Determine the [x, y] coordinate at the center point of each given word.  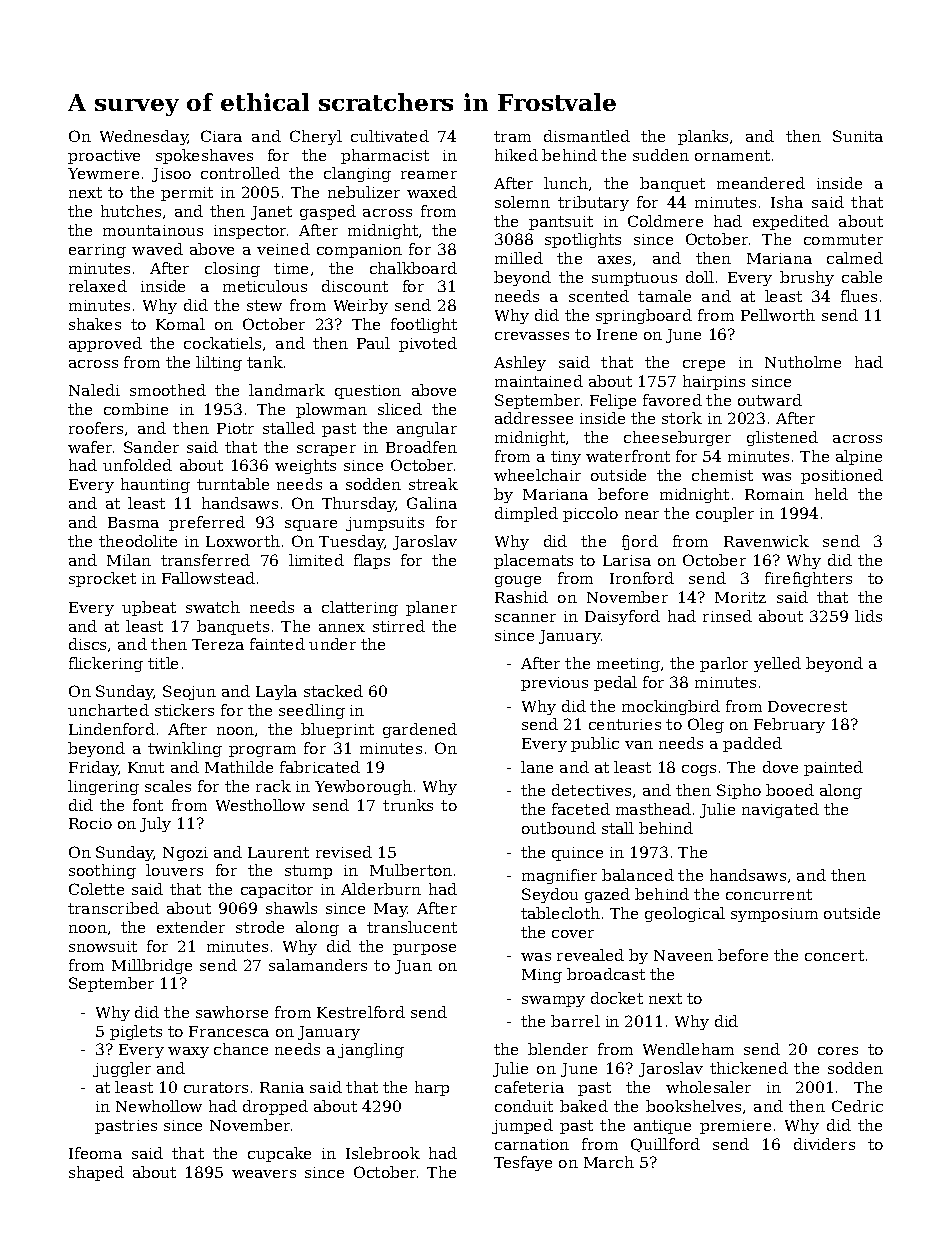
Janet [271, 213]
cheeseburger [677, 438]
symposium [774, 915]
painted [833, 768]
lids [868, 616]
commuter [843, 239]
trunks [408, 805]
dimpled [526, 514]
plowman [331, 410]
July [155, 824]
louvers [174, 870]
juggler [122, 1069]
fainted [277, 644]
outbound [559, 828]
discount [355, 286]
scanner [525, 618]
